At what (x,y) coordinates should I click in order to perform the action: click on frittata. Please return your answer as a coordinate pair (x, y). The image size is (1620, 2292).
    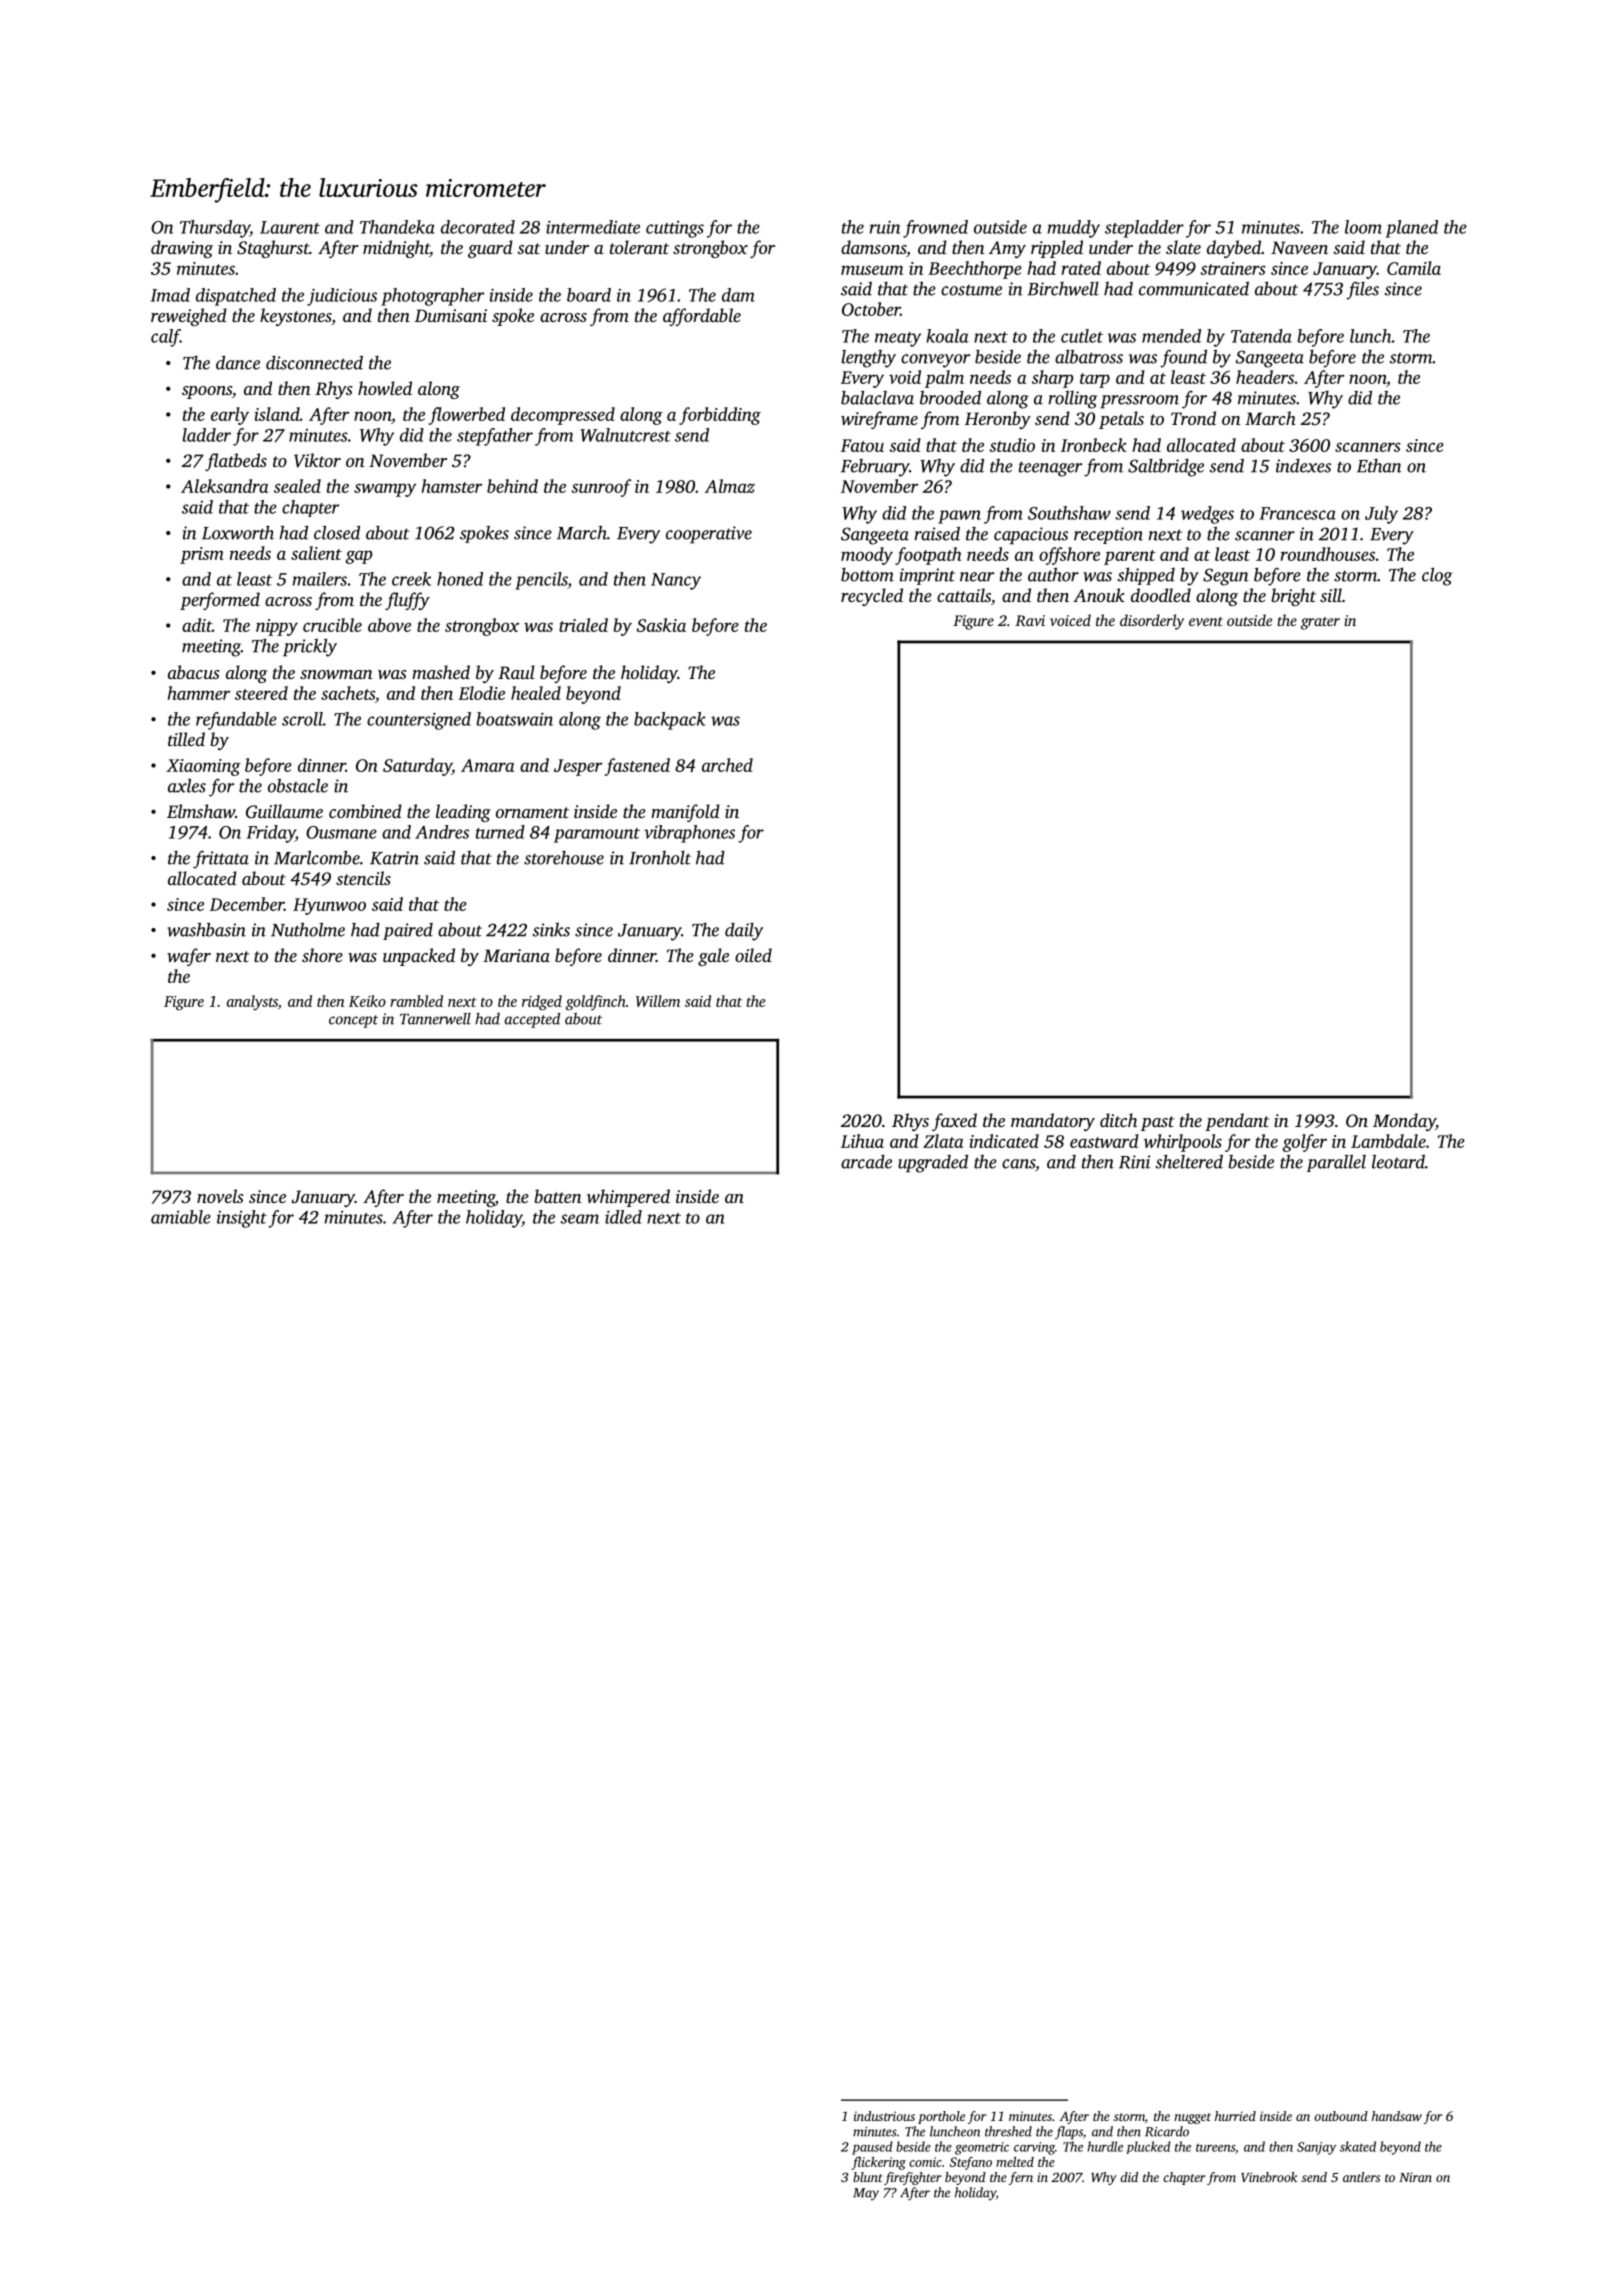
    Looking at the image, I should click on (221, 860).
